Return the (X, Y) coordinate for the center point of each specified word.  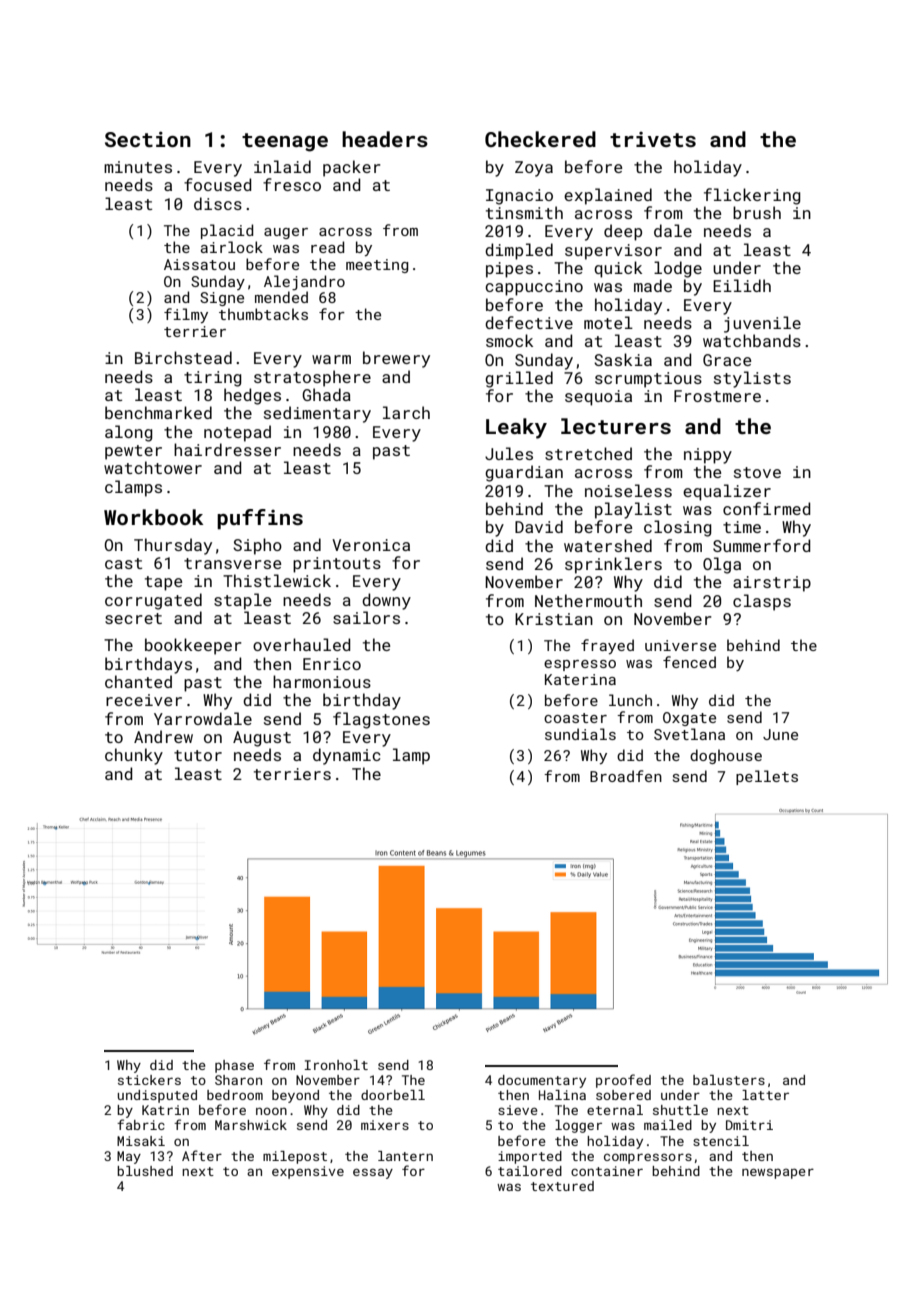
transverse (232, 563)
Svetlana (689, 734)
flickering (752, 196)
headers (385, 139)
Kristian (554, 619)
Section (148, 139)
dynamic (347, 756)
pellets (767, 777)
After (202, 1155)
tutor (198, 755)
